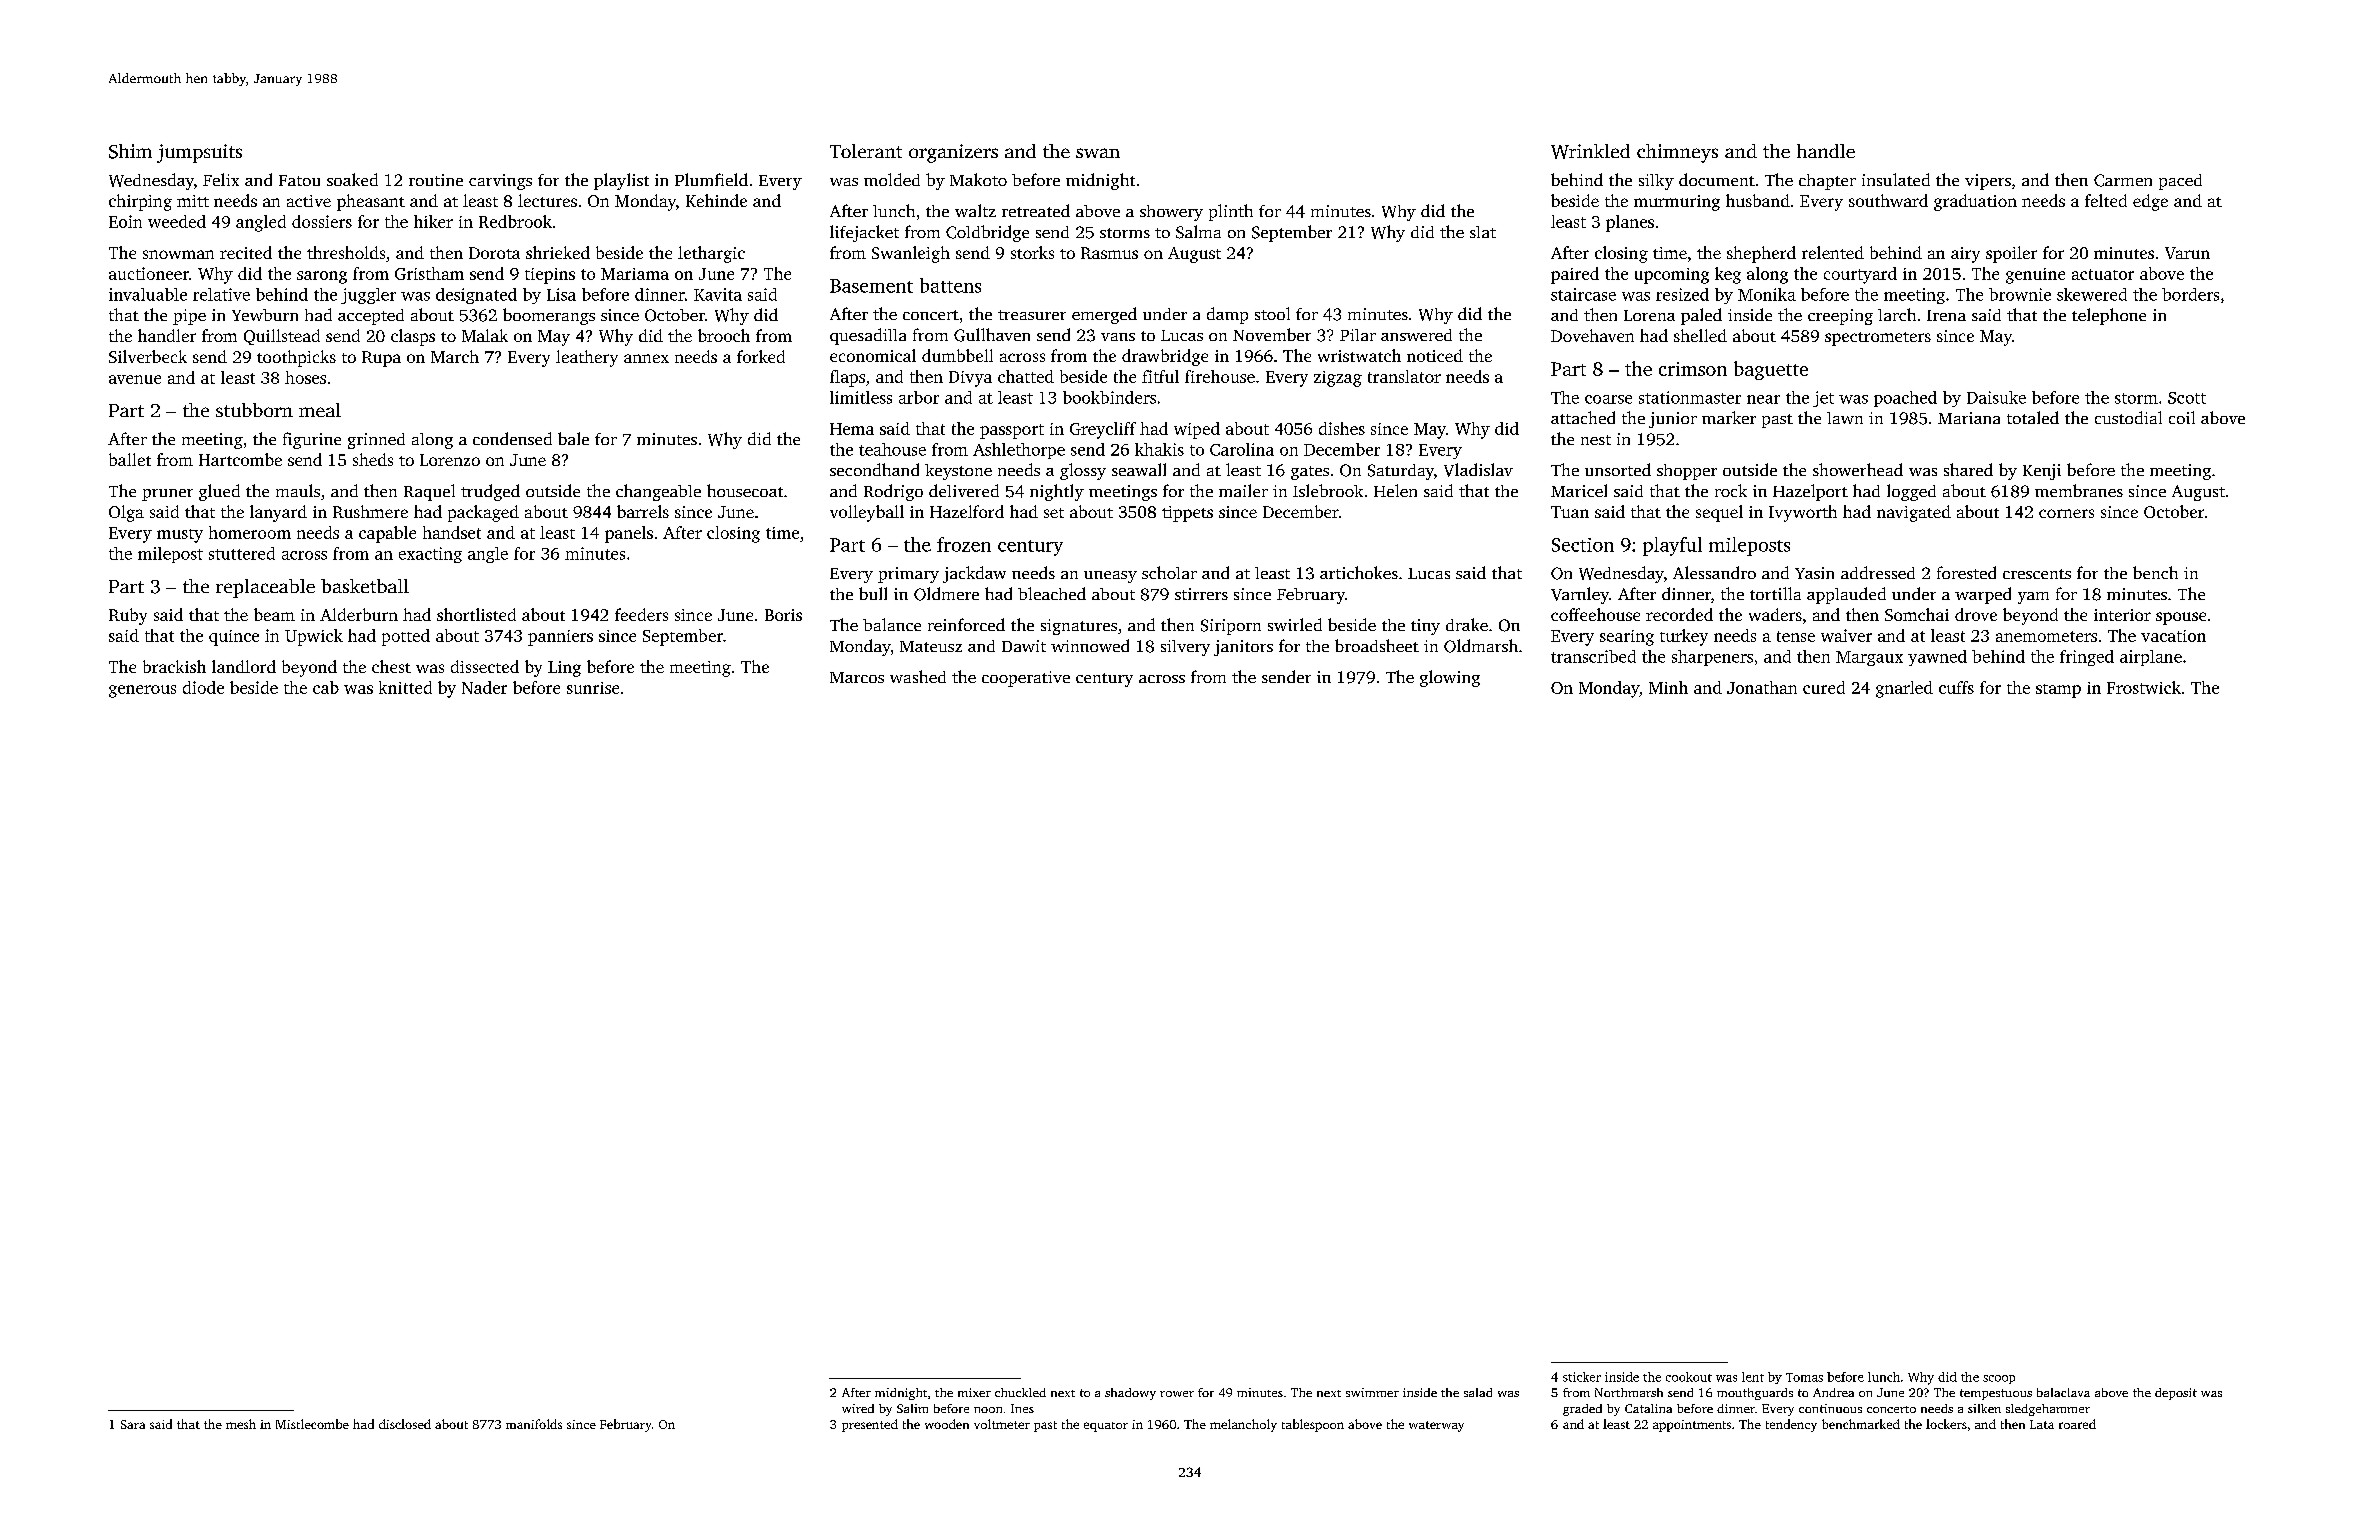  I want to click on chuckled, so click(1020, 1392).
